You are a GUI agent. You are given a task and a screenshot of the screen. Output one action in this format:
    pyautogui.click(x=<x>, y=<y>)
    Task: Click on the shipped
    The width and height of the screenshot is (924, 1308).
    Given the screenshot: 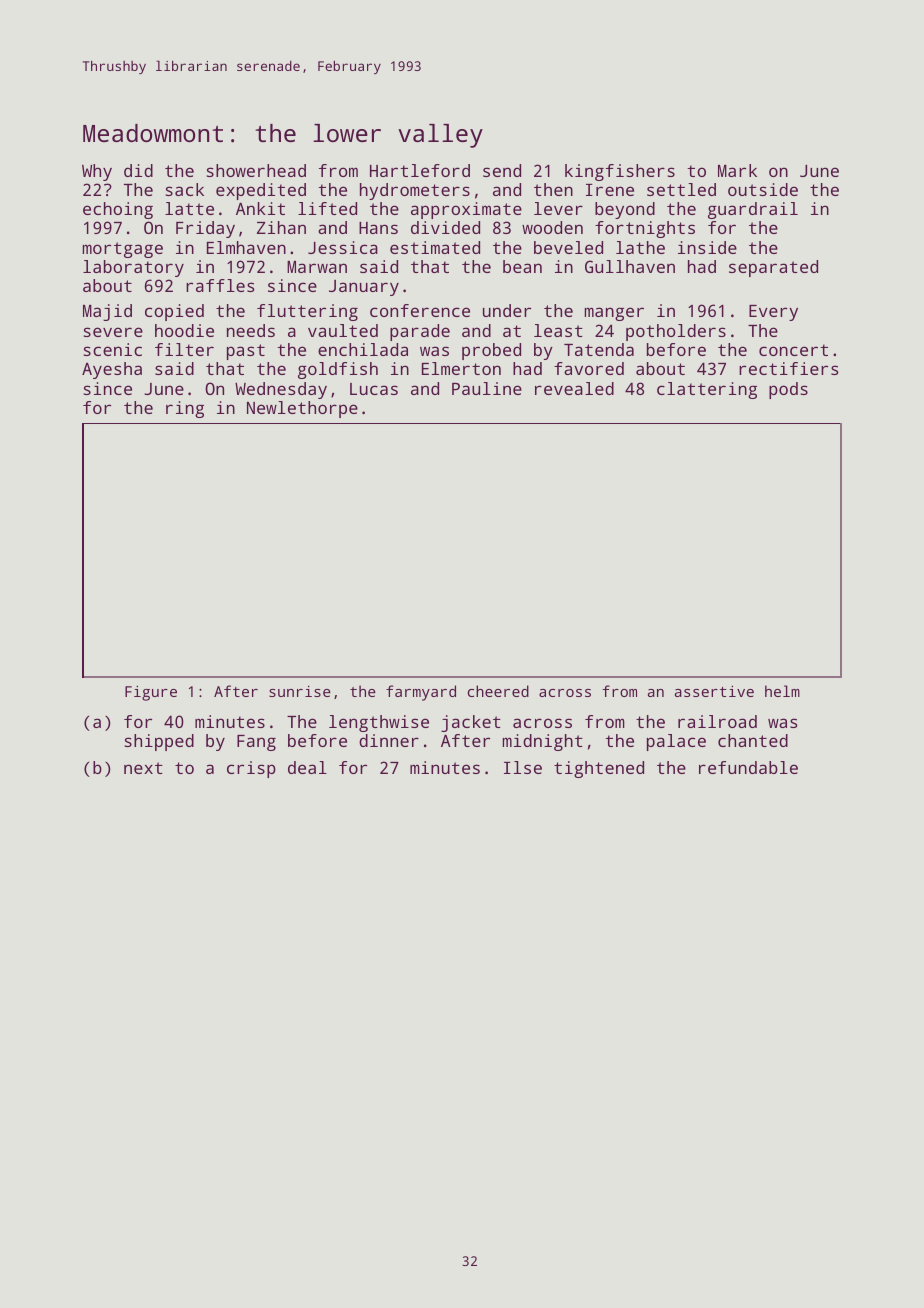 What is the action you would take?
    pyautogui.click(x=159, y=742)
